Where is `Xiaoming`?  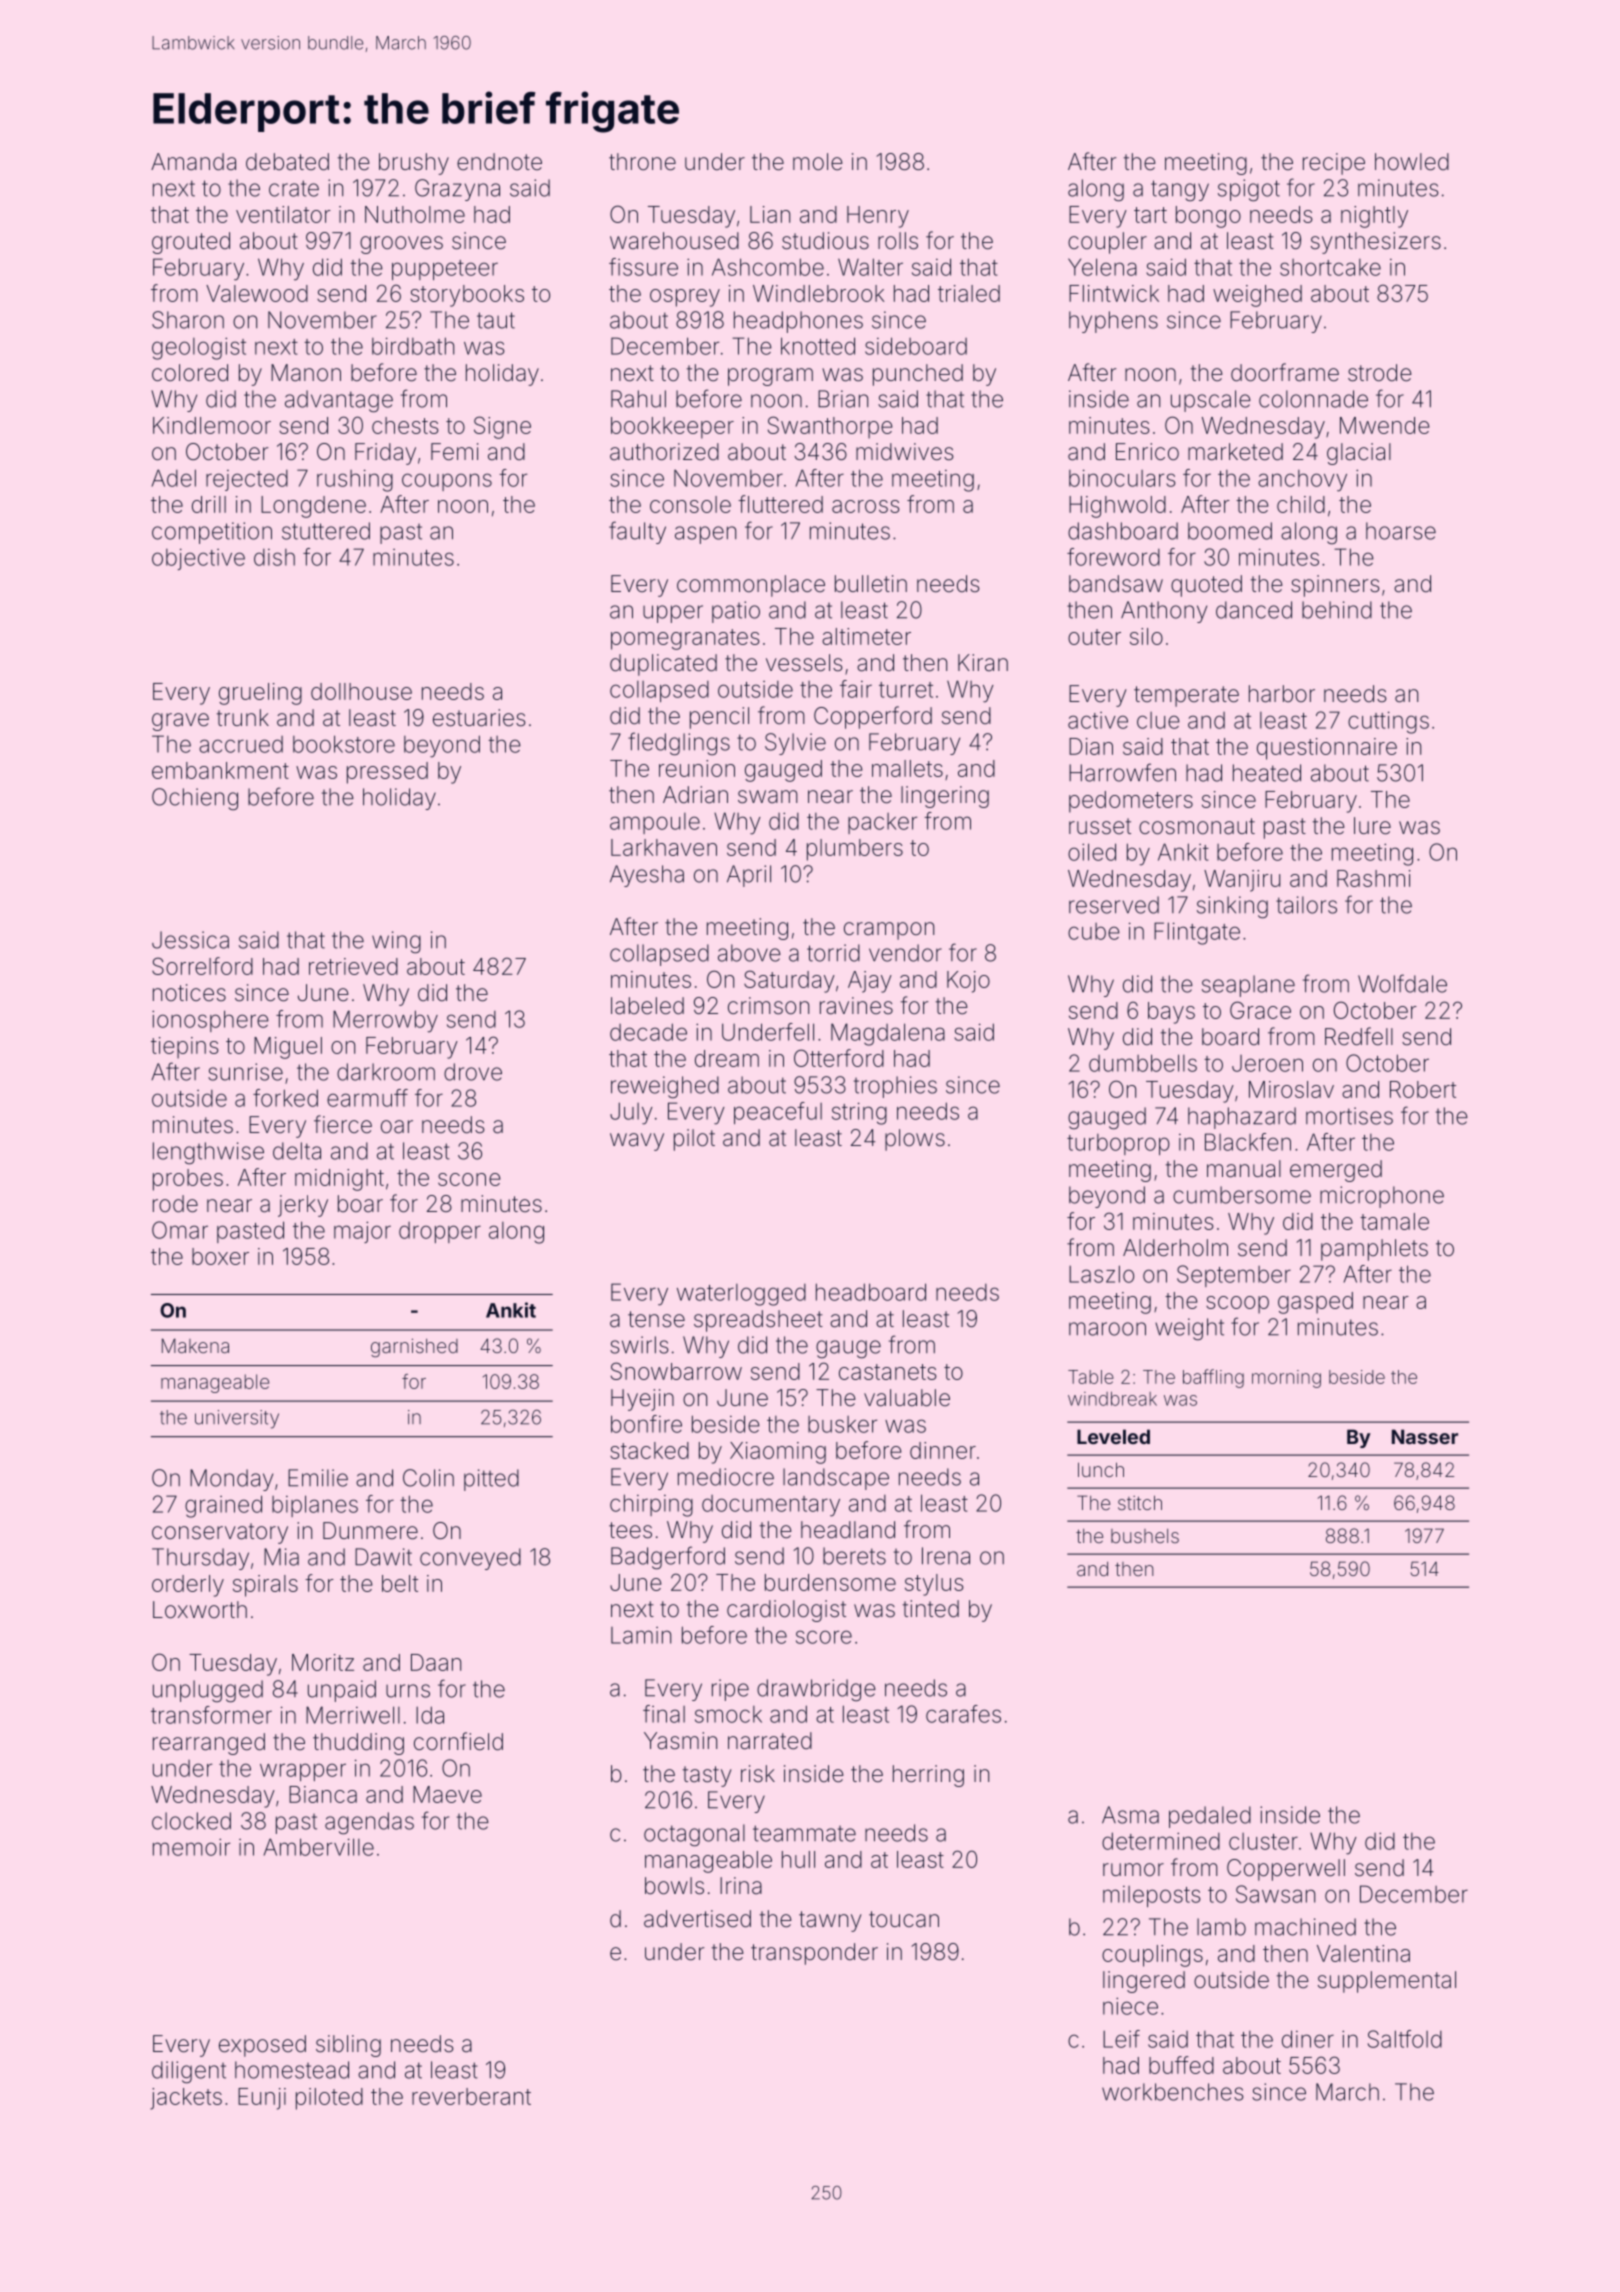 Xiaoming is located at coordinates (778, 1453).
